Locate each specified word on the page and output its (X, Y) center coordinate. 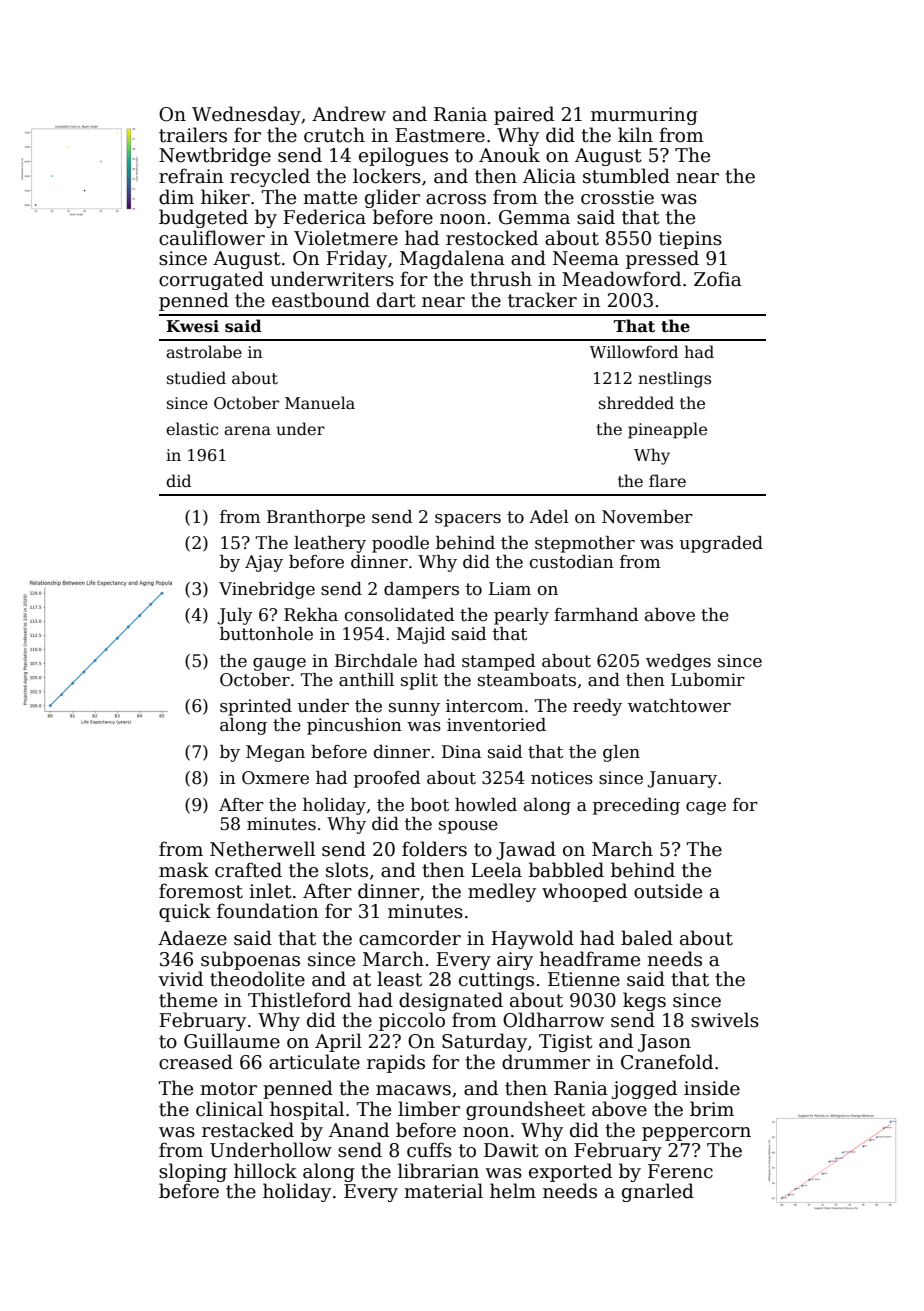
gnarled (658, 1192)
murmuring (644, 116)
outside (668, 891)
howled (486, 805)
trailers (193, 135)
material (443, 1191)
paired (524, 115)
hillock (265, 1171)
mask (184, 870)
